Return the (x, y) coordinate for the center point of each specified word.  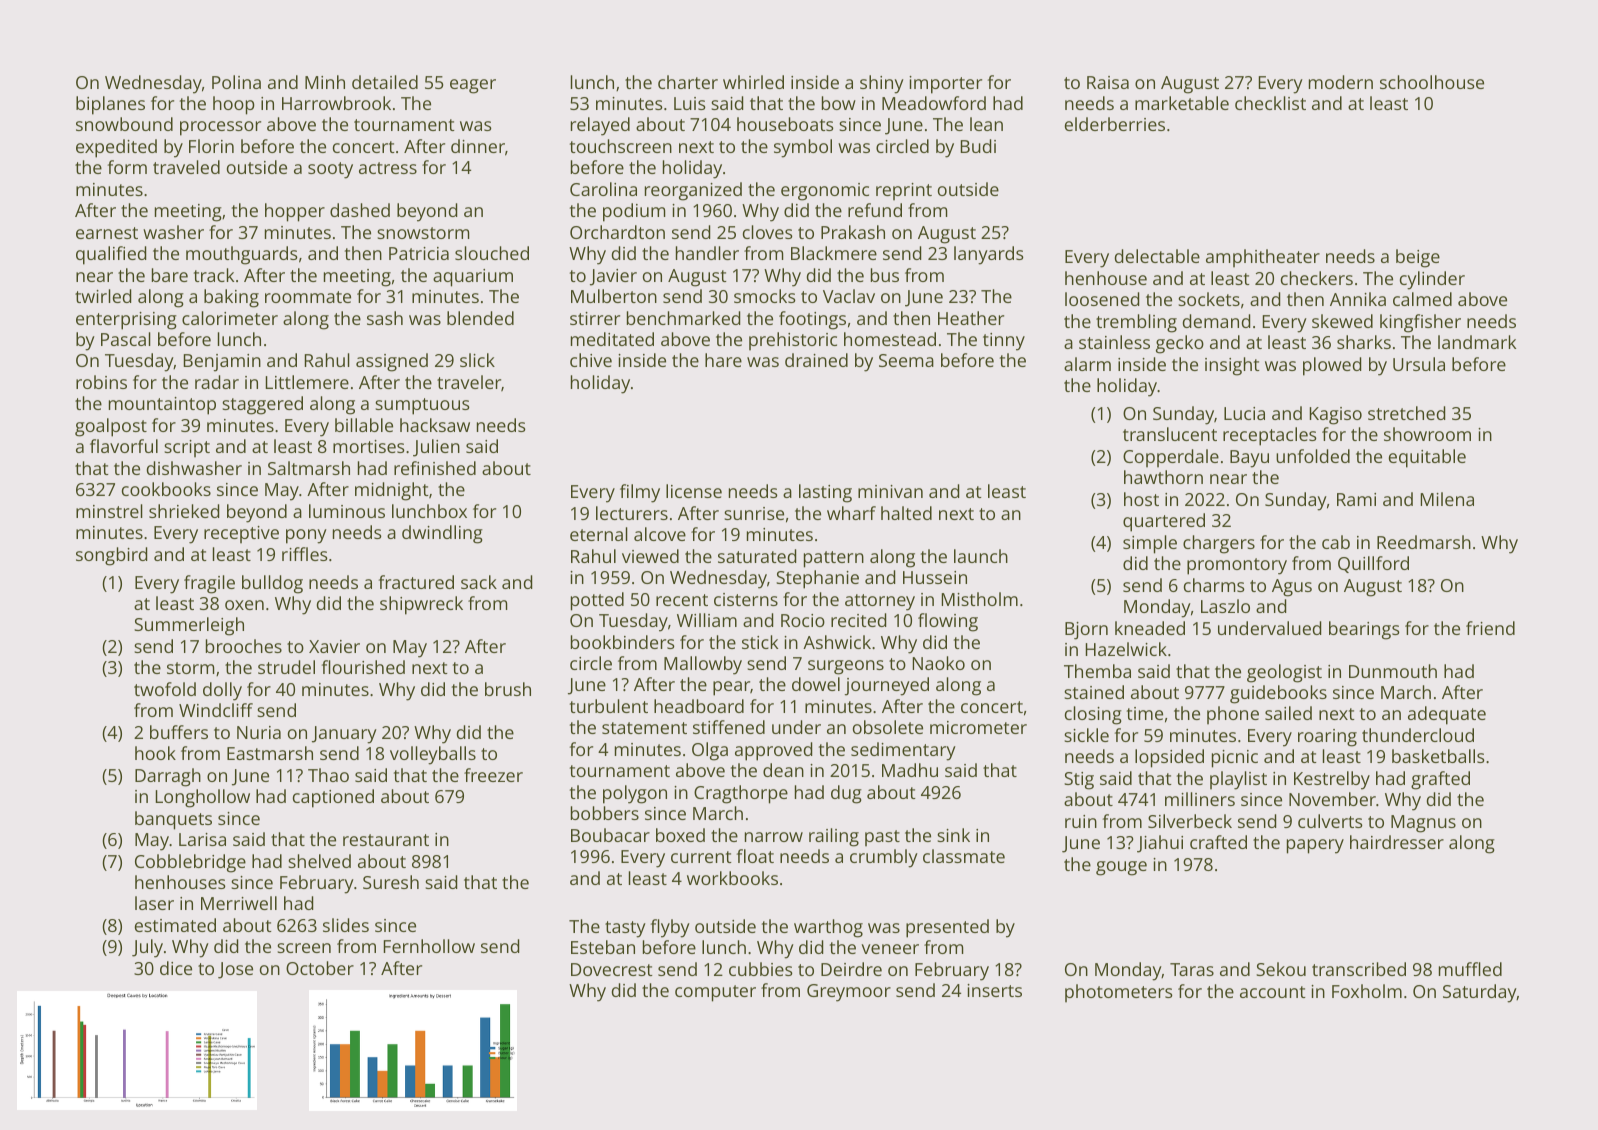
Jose (235, 970)
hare (723, 360)
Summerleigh (189, 626)
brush (508, 689)
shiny (882, 84)
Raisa (1108, 82)
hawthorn (1163, 477)
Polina (236, 82)
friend (1490, 628)
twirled (103, 296)
